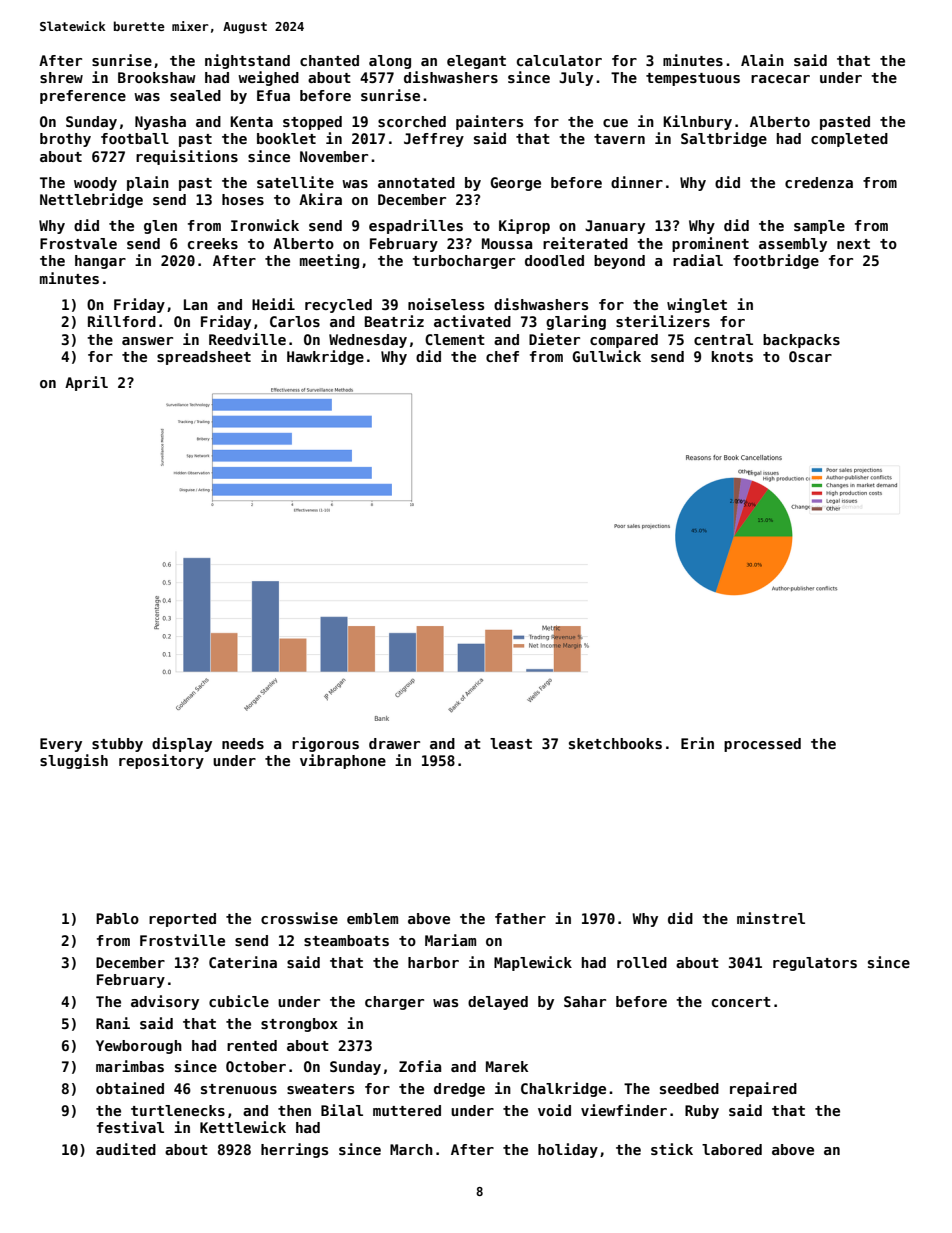 The image size is (952, 1233). Describe the element at coordinates (724, 139) in the screenshot. I see `Saltbridge` at that location.
